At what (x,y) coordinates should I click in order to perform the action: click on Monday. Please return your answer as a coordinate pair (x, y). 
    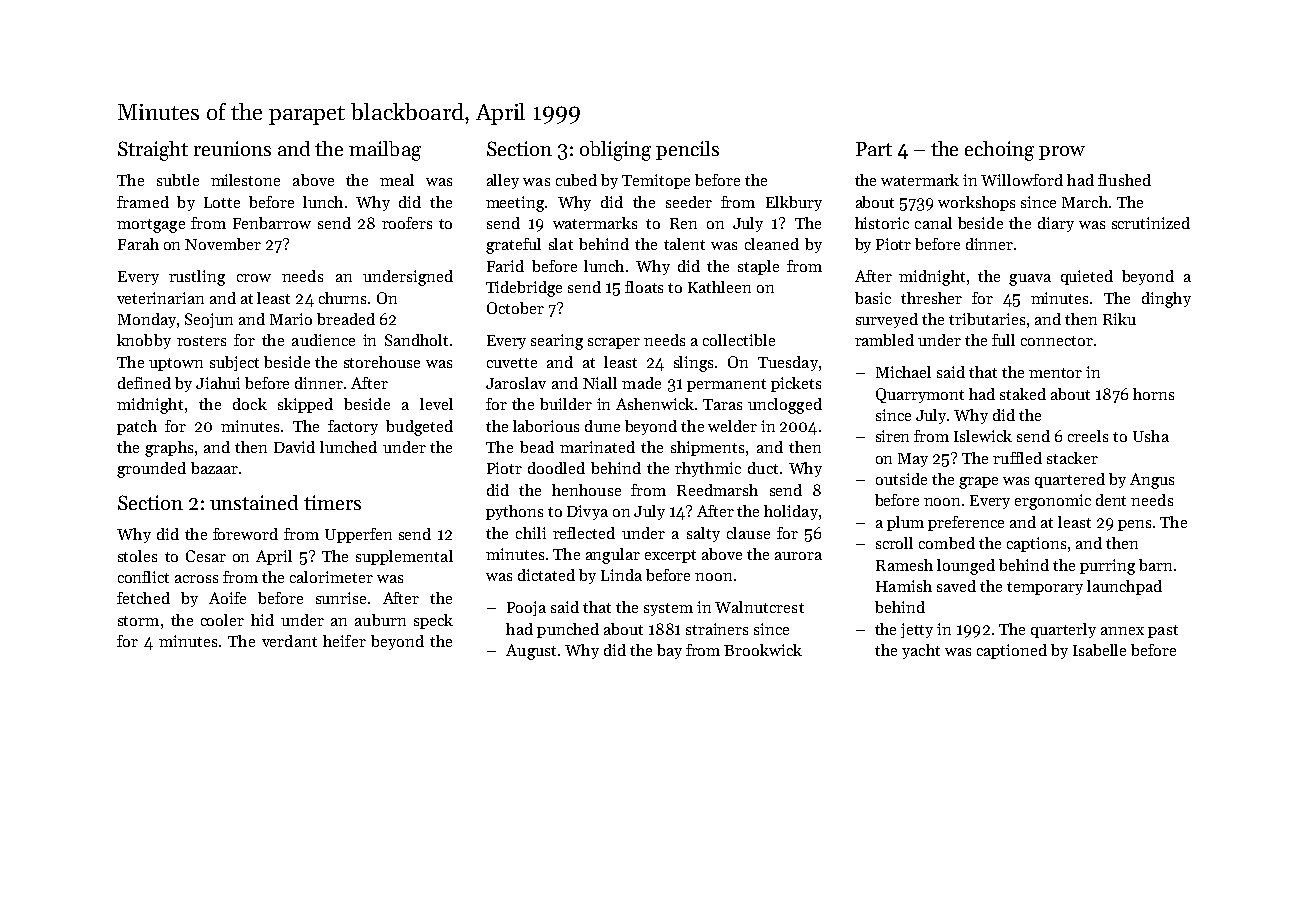
    Looking at the image, I should click on (147, 320).
